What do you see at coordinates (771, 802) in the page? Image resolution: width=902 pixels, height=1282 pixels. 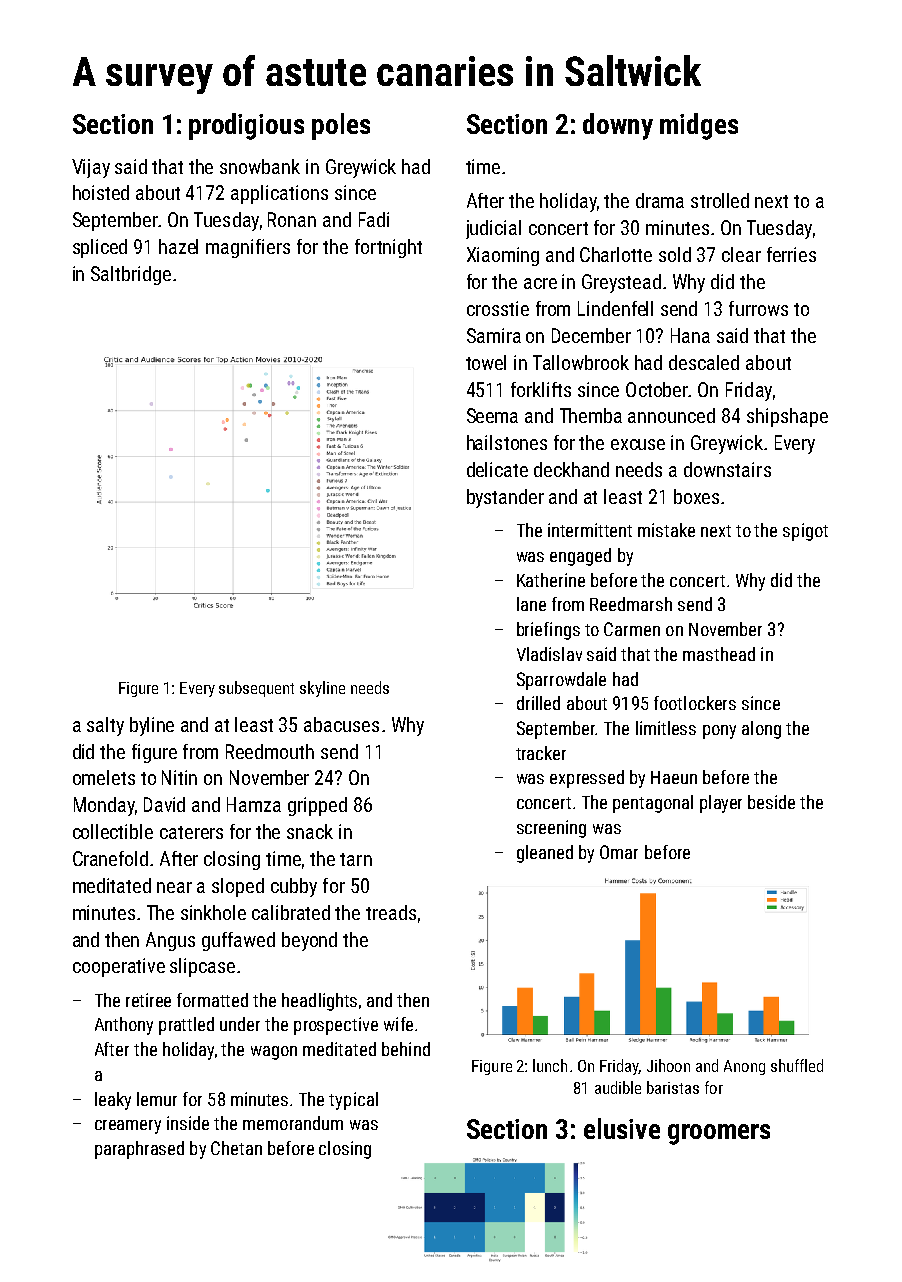 I see `beside` at bounding box center [771, 802].
